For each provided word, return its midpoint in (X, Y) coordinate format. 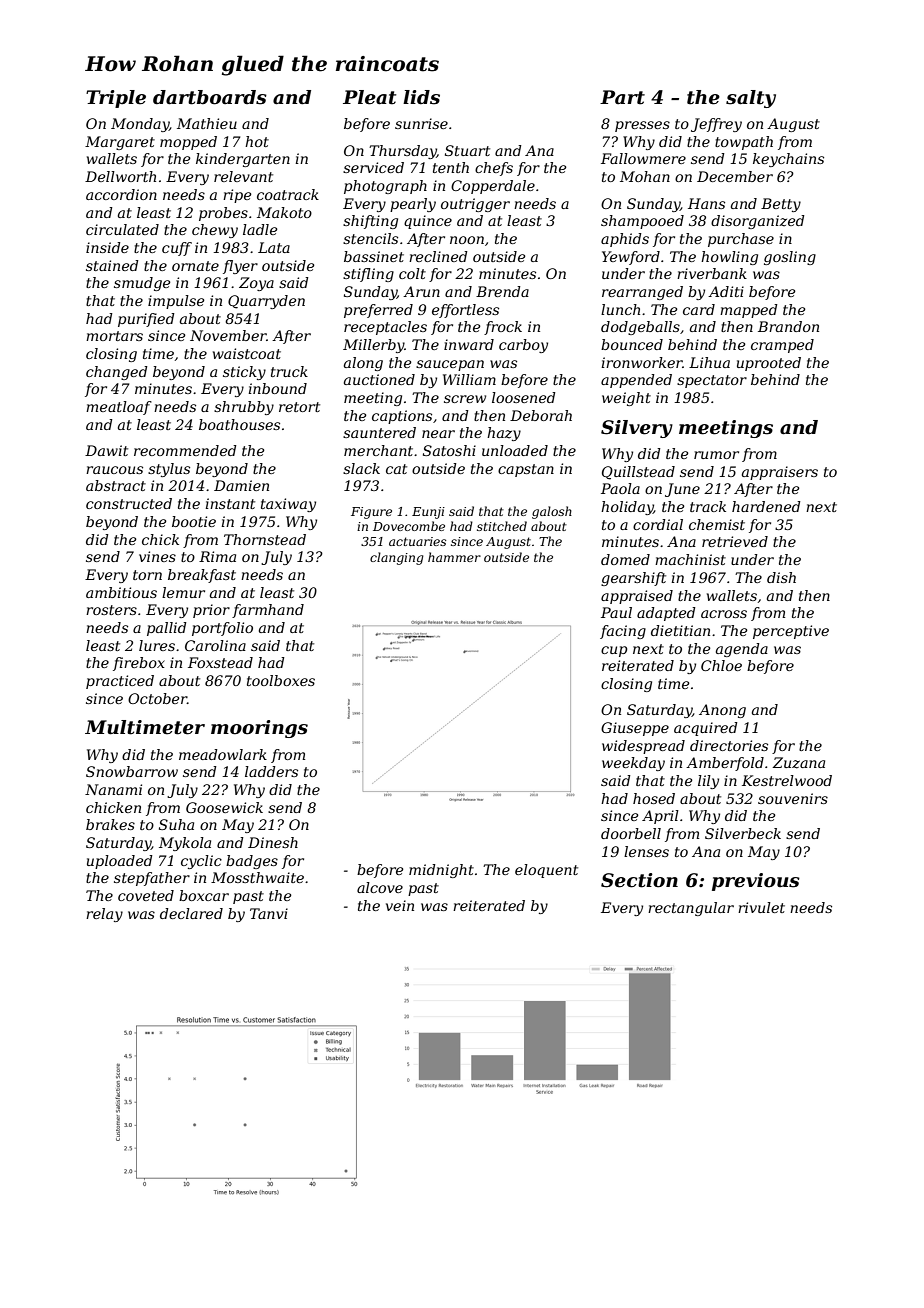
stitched (502, 526)
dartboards (210, 97)
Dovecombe (409, 526)
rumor (716, 455)
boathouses (239, 424)
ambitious (121, 592)
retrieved (735, 541)
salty (751, 99)
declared (191, 913)
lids (421, 97)
